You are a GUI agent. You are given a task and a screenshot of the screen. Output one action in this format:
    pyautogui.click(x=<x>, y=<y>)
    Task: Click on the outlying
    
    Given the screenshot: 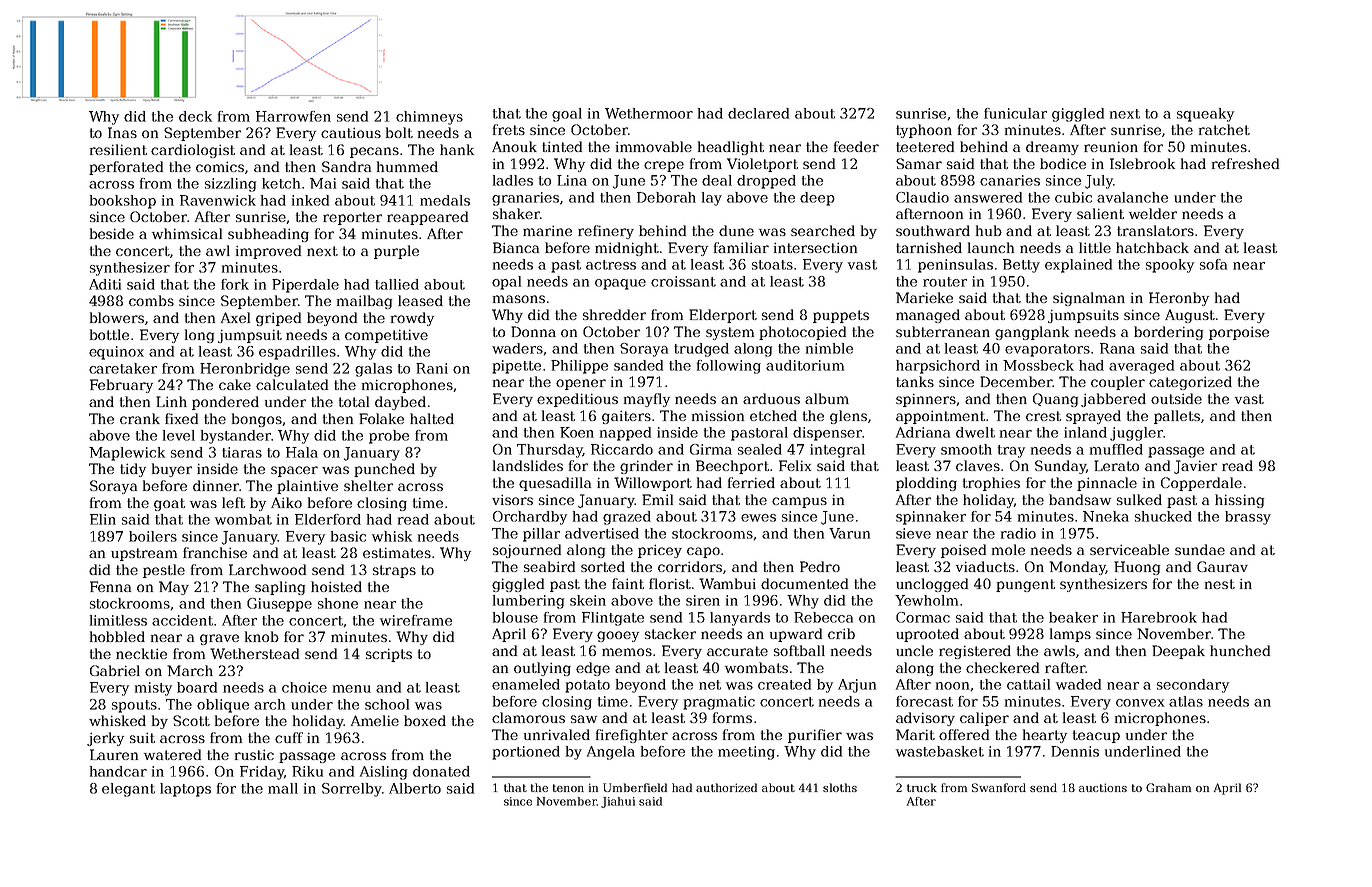 What is the action you would take?
    pyautogui.click(x=542, y=669)
